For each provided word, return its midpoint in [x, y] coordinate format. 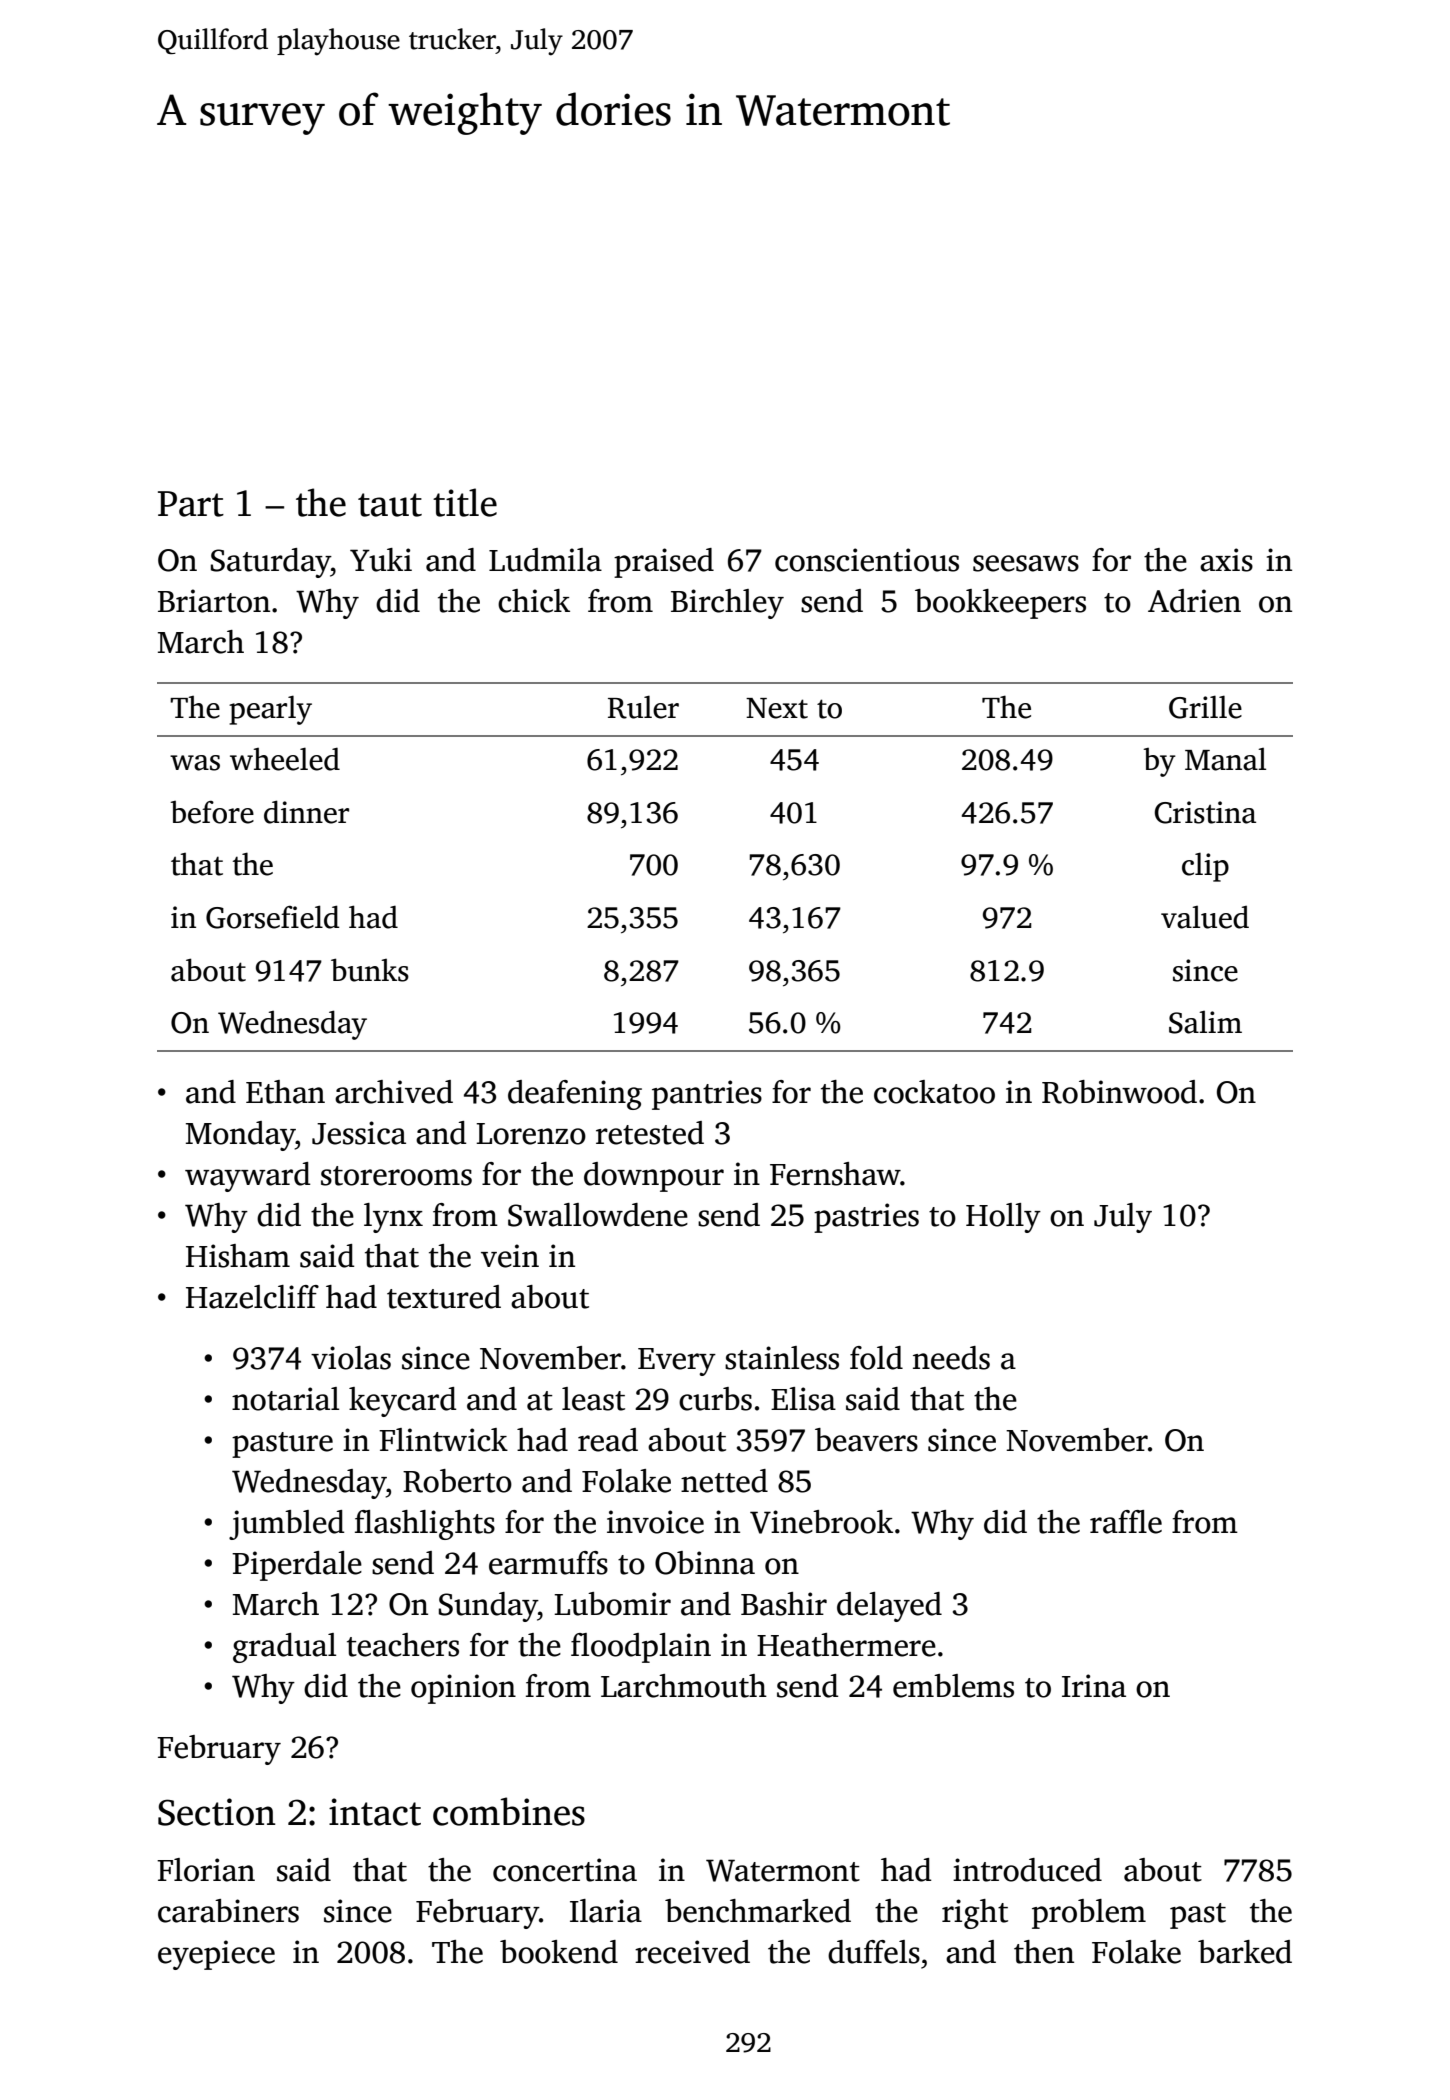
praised [664, 563]
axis [1226, 560]
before [212, 812]
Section [217, 1812]
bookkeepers [1000, 604]
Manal [1225, 759]
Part [191, 504]
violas [351, 1358]
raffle [1126, 1522]
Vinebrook [821, 1522]
